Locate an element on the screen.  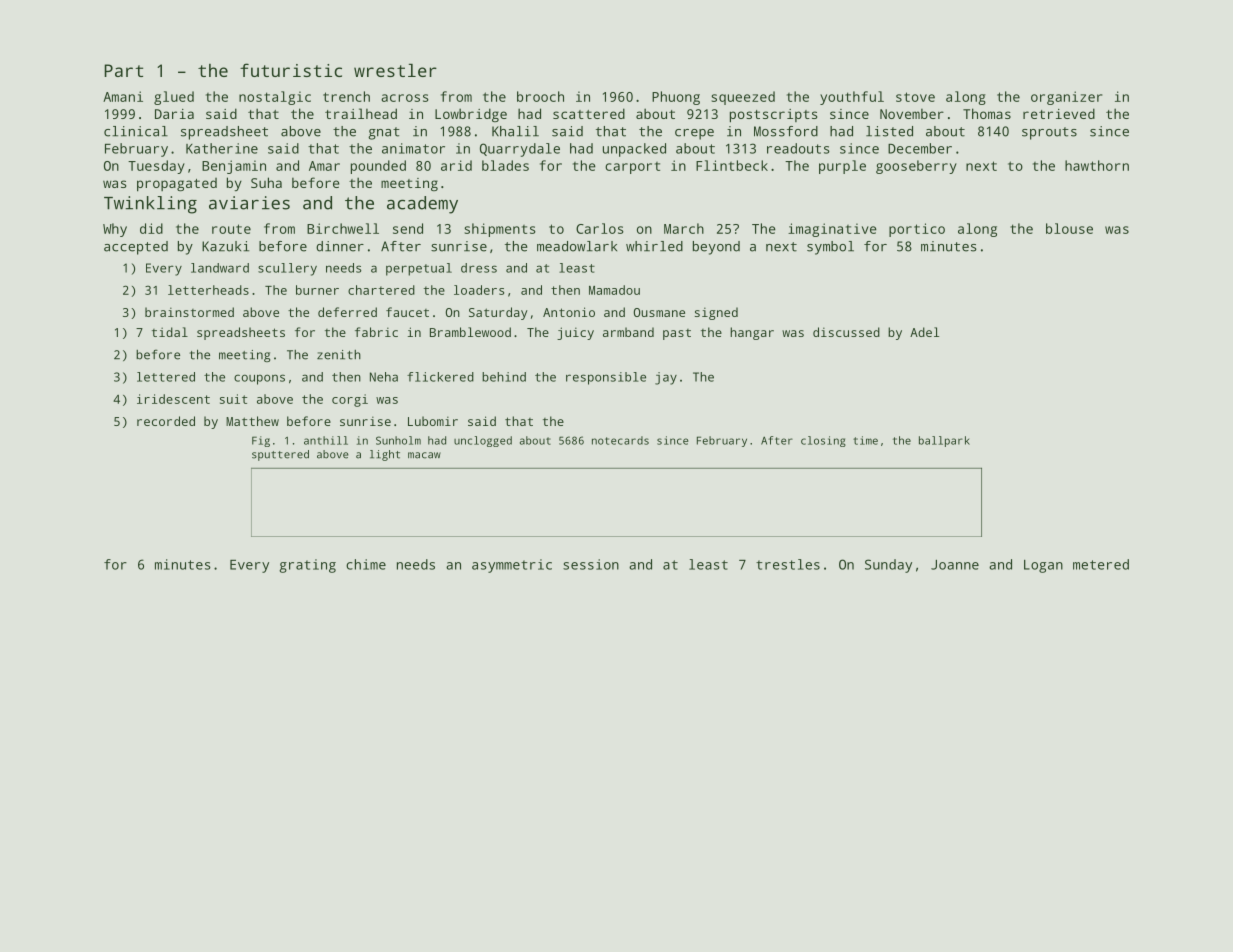
letterheads is located at coordinates (208, 290).
